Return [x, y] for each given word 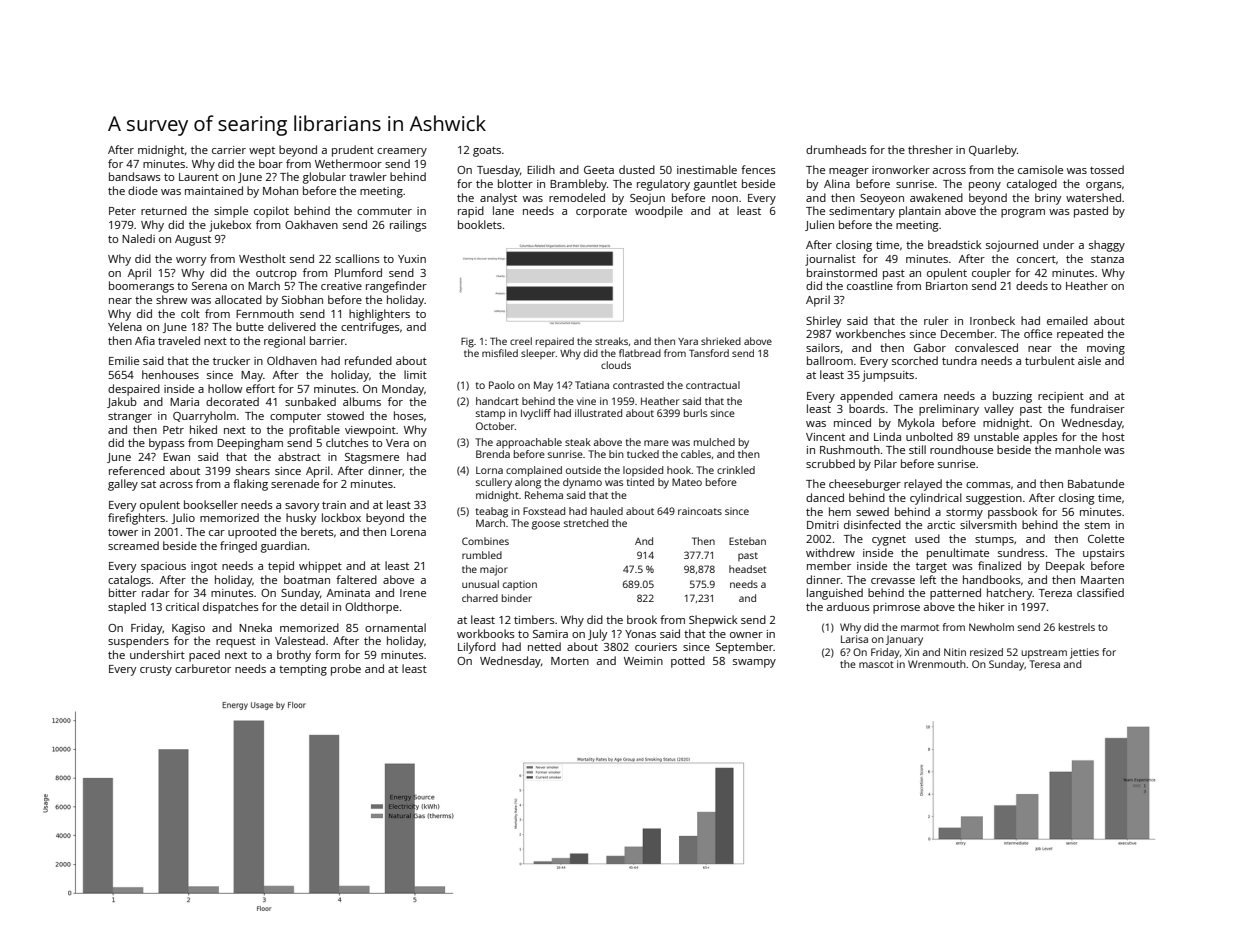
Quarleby [993, 151]
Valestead [300, 640]
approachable [529, 443]
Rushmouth [850, 449]
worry [191, 261]
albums [362, 401]
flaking [250, 485]
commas [988, 485]
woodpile [659, 212]
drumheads [836, 149]
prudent [353, 151]
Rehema [544, 495]
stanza [1107, 259]
